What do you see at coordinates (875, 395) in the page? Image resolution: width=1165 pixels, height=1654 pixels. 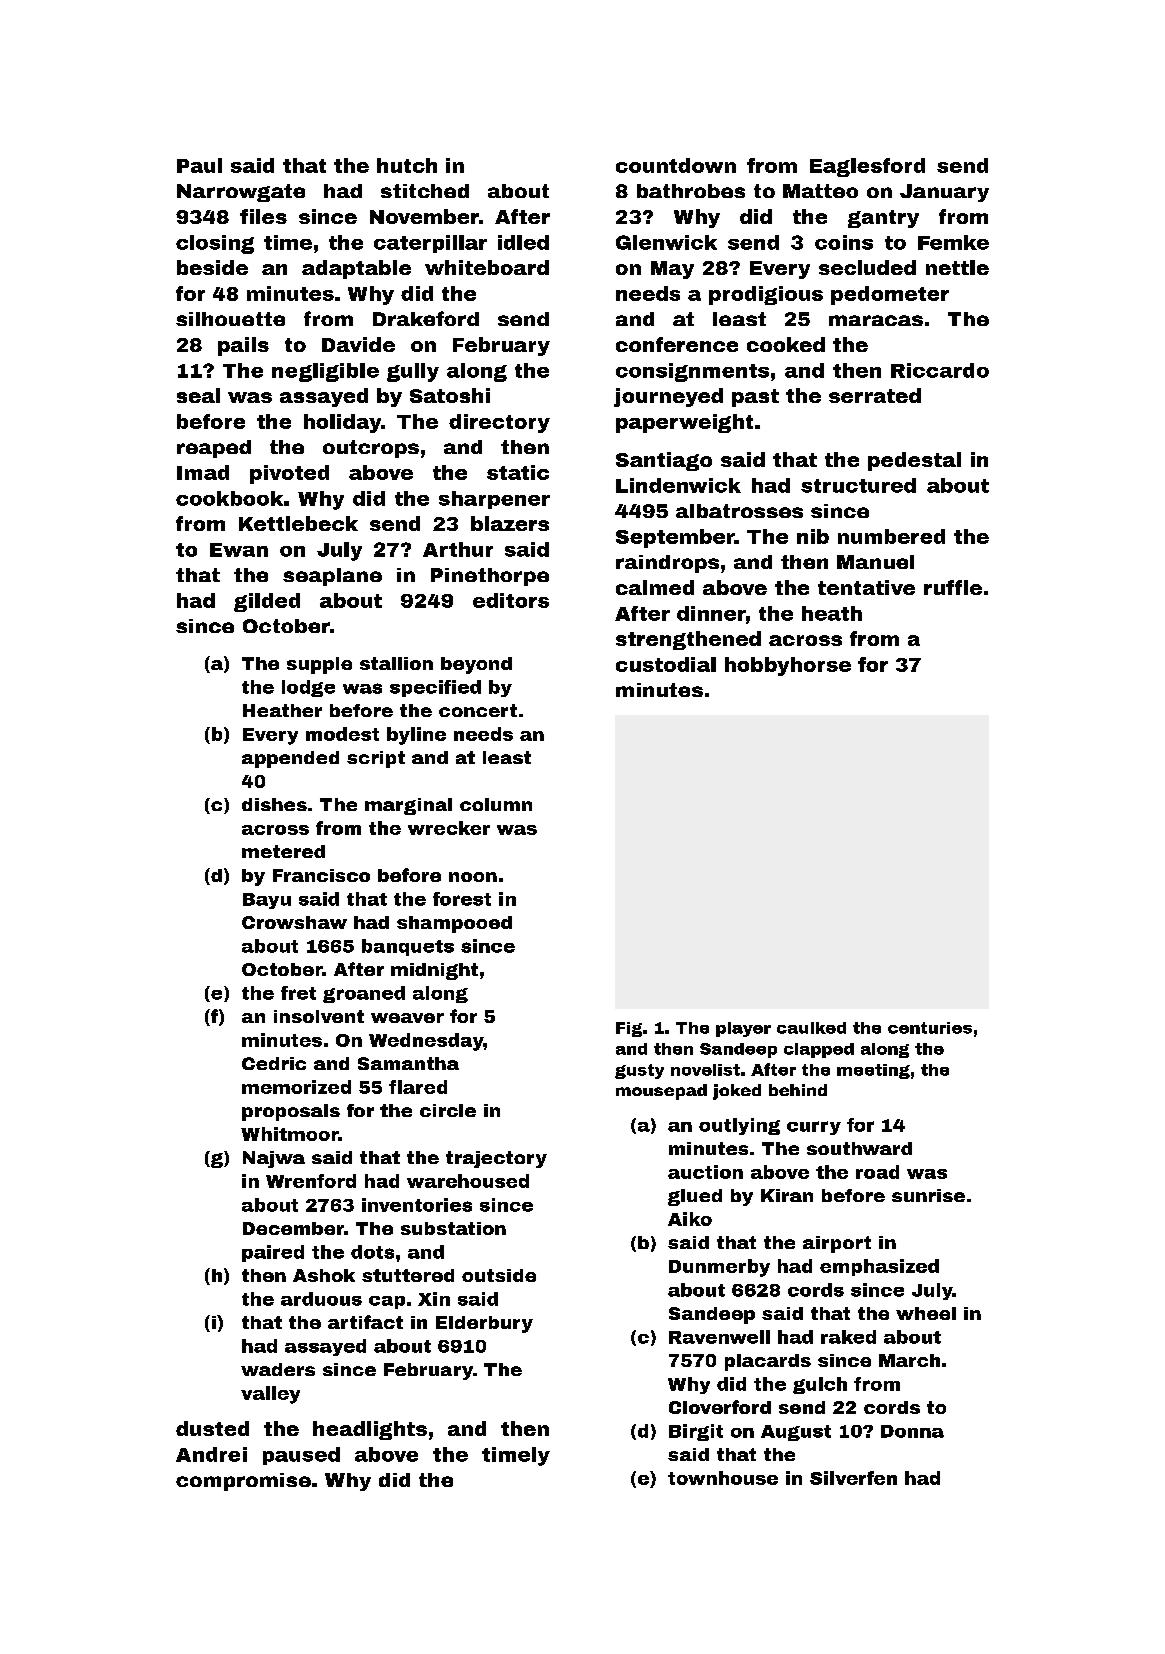 I see `serrated` at bounding box center [875, 395].
